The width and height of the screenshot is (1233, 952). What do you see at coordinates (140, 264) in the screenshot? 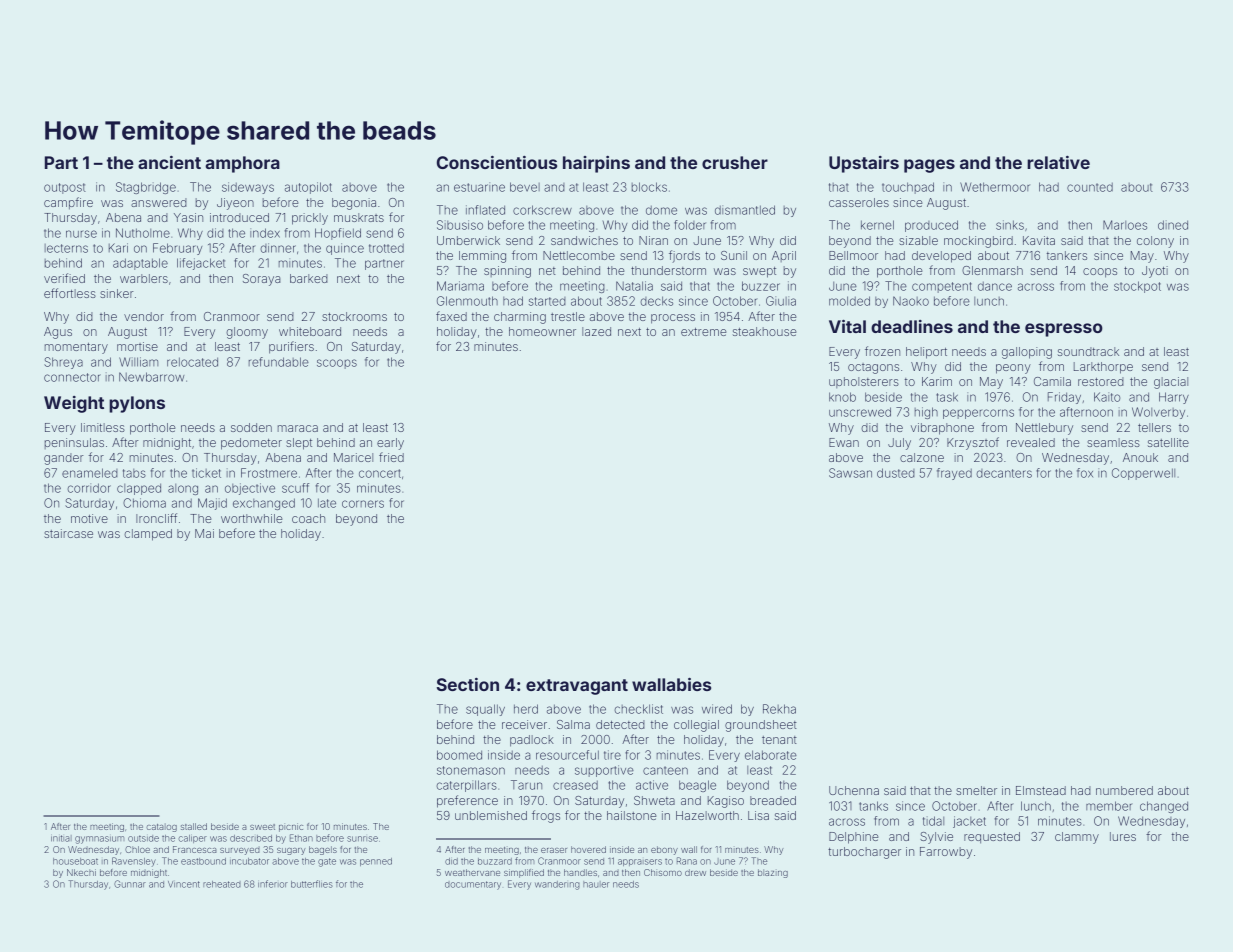
I see `adaptable` at bounding box center [140, 264].
